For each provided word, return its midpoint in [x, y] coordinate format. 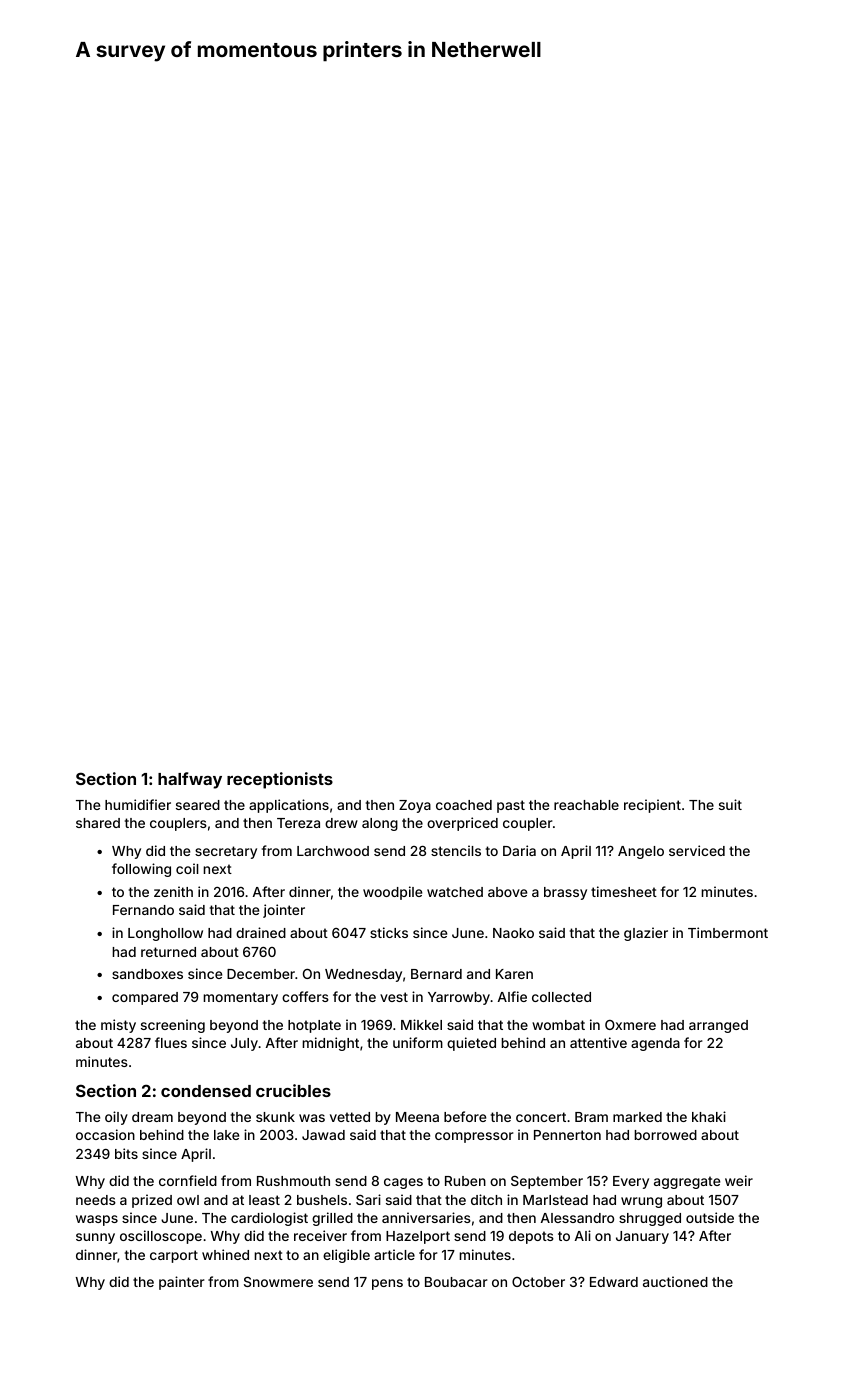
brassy [565, 893]
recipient [652, 806]
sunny [95, 1238]
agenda [655, 1044]
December [261, 974]
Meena [417, 1117]
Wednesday [363, 975]
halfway [190, 780]
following [141, 870]
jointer [284, 911]
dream [152, 1117]
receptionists [280, 780]
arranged [718, 1026]
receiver [320, 1235]
